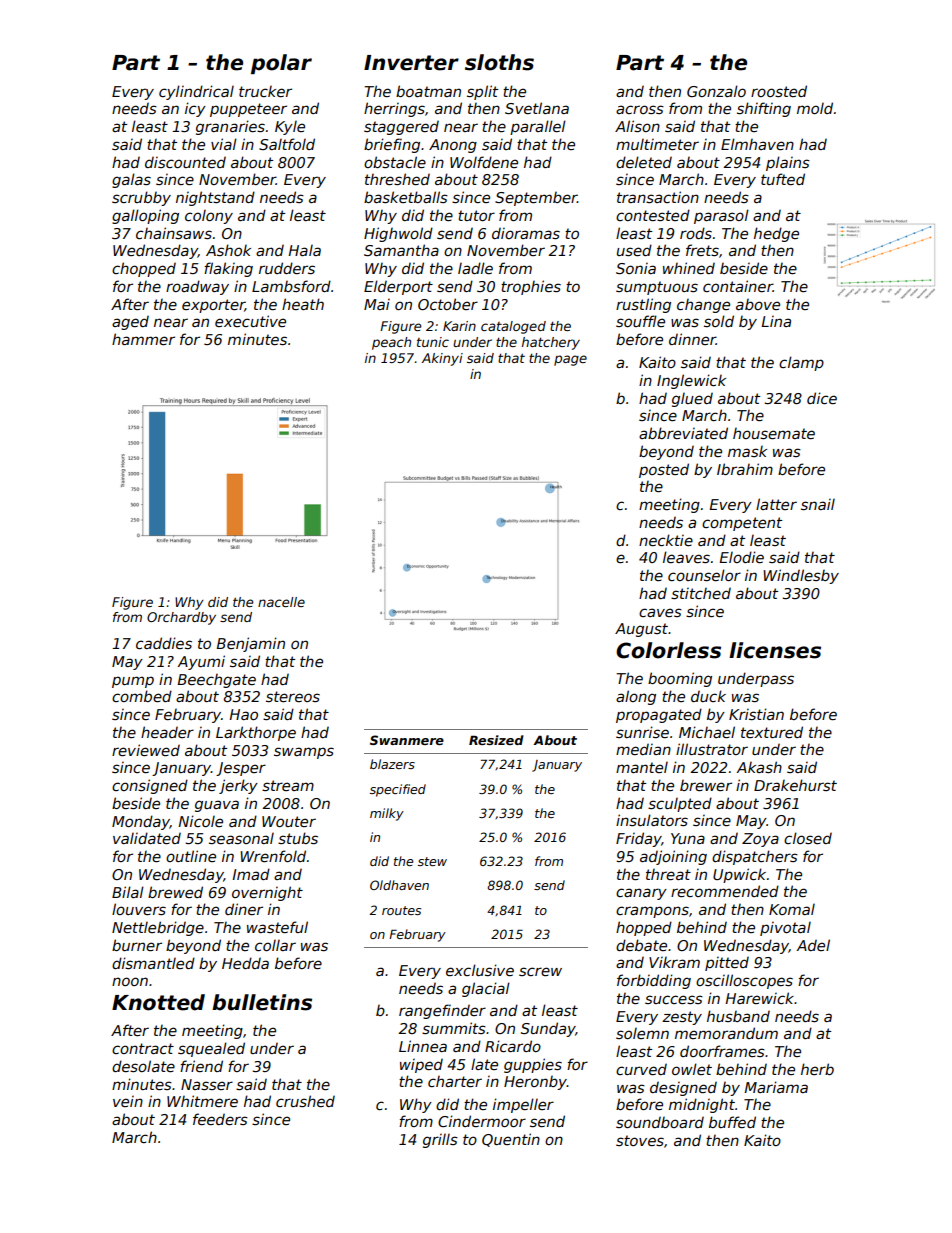 This document has height=1233, width=952. What do you see at coordinates (196, 92) in the document?
I see `cylindrical` at bounding box center [196, 92].
